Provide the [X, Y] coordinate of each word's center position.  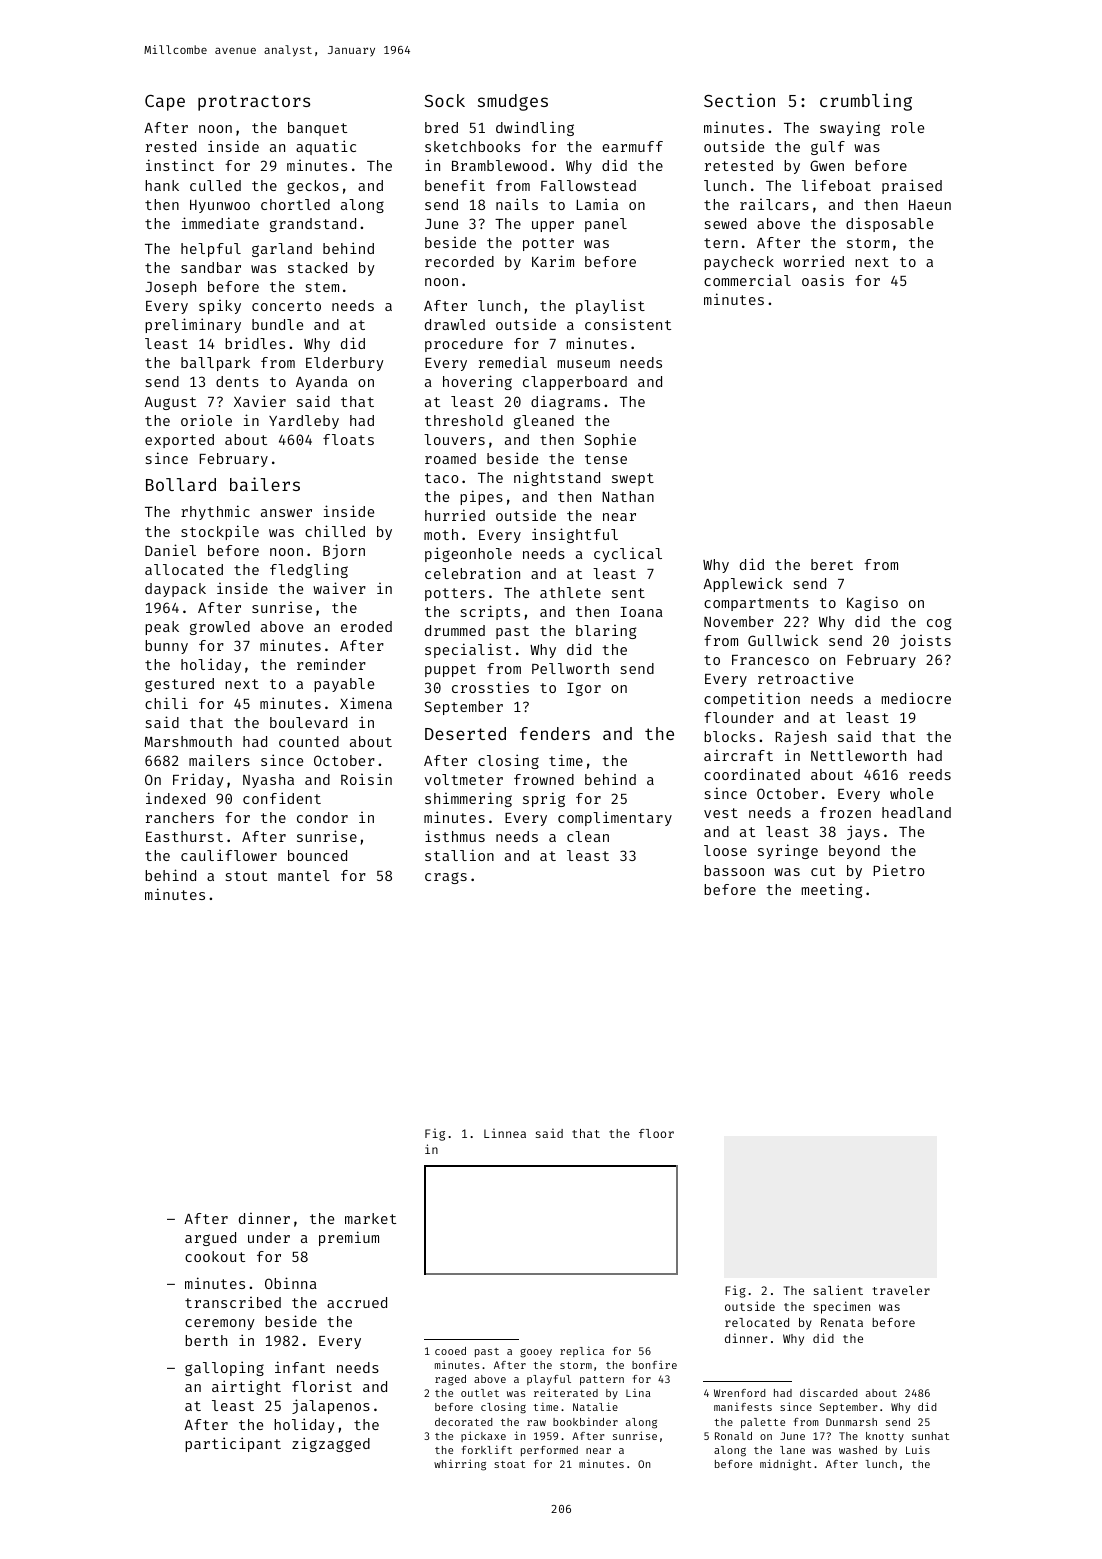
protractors [254, 103]
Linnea [505, 1133]
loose [725, 850]
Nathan [628, 496]
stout [246, 876]
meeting [831, 891]
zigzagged [331, 1444]
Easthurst [184, 836]
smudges [513, 102]
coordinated [752, 774]
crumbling [866, 102]
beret [832, 564]
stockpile [220, 532]
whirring [460, 1465]
